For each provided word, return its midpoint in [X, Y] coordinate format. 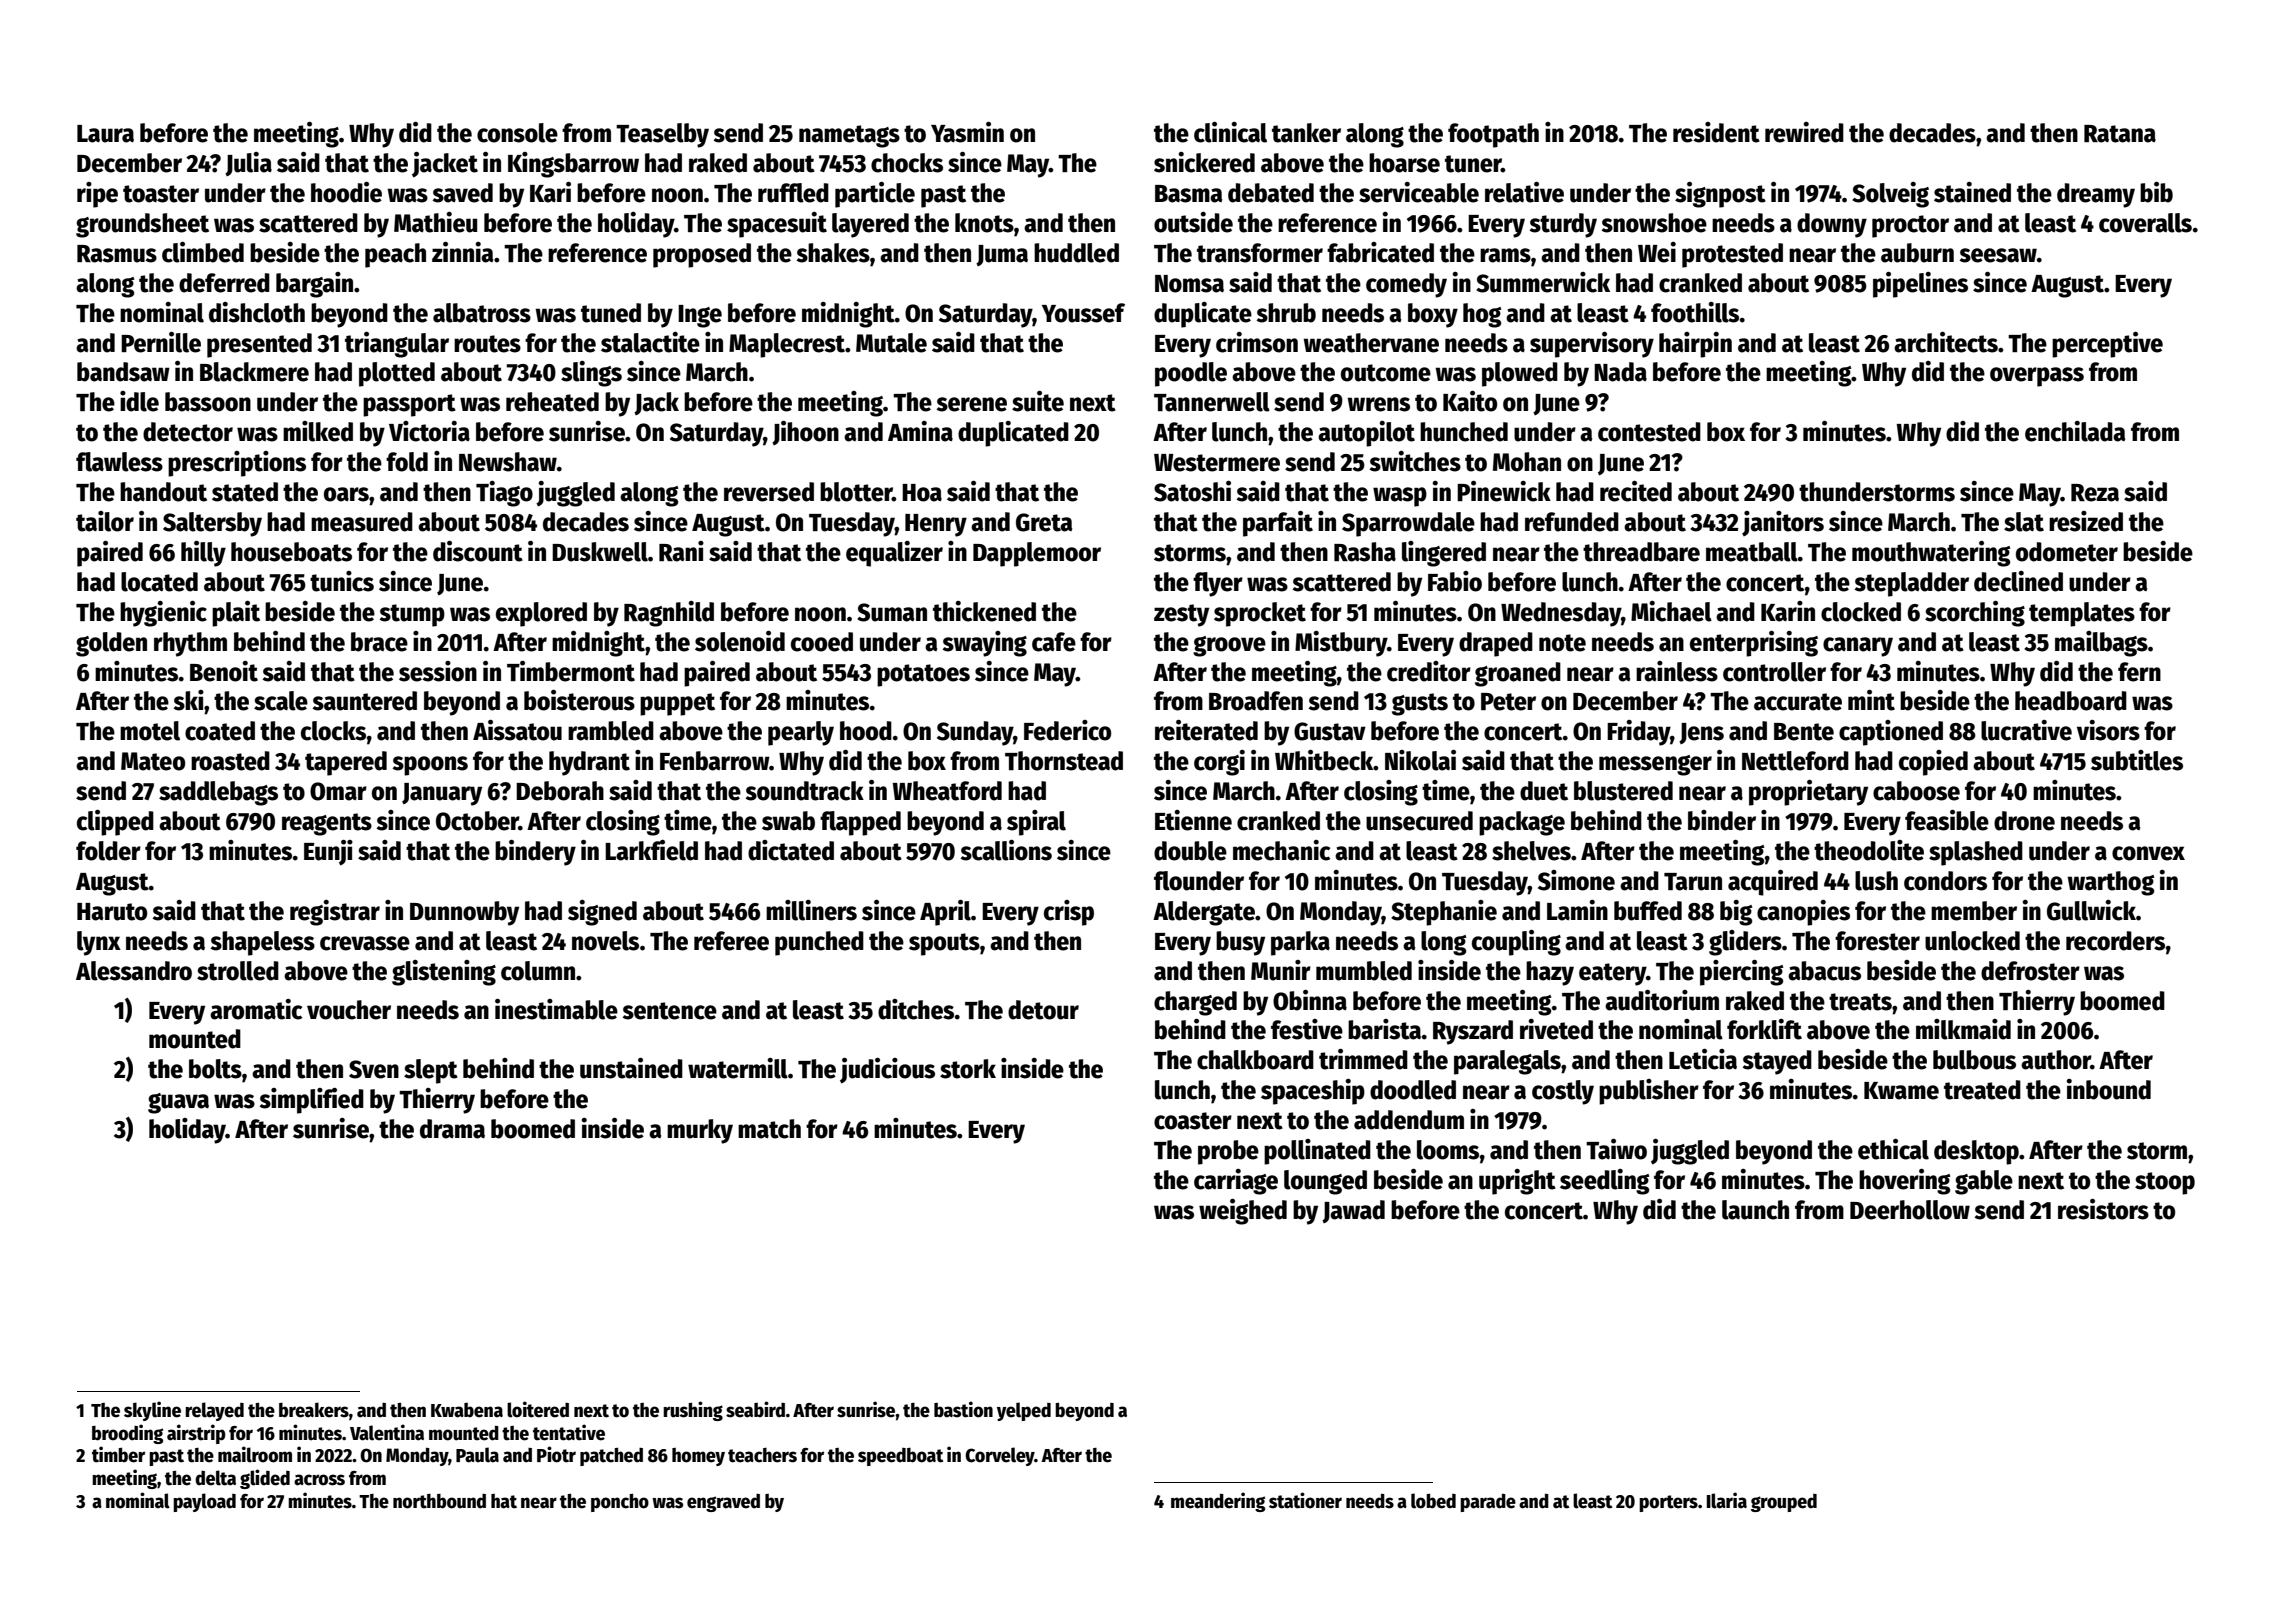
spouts [944, 944]
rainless [1677, 671]
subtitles [2137, 760]
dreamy [2096, 195]
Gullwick [2091, 910]
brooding [127, 1434]
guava [178, 1103]
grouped [1784, 1503]
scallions [1006, 850]
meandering [1218, 1502]
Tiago [504, 494]
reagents [327, 824]
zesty [1181, 615]
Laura [105, 134]
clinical [1230, 132]
